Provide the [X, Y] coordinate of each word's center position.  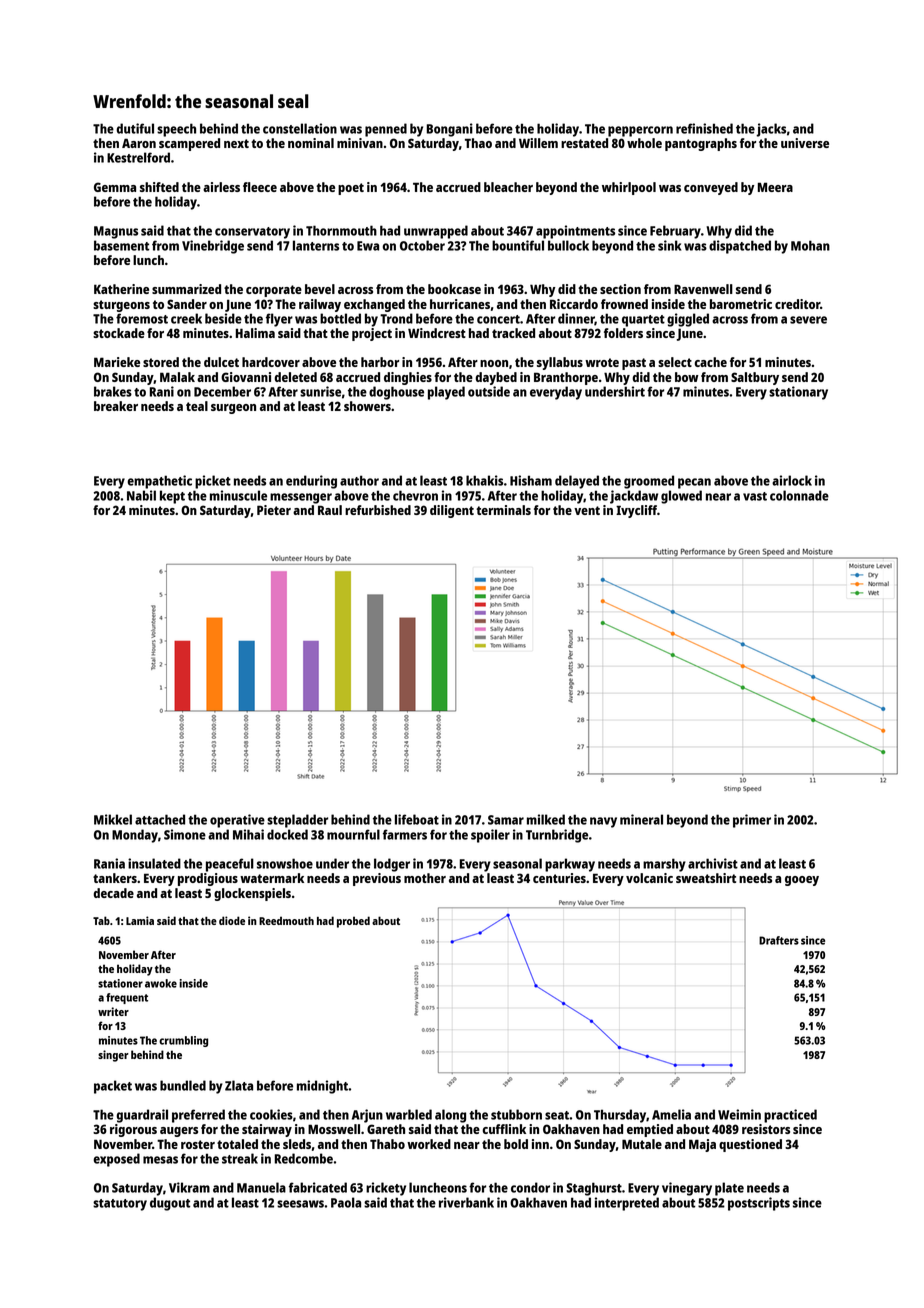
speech [176, 130]
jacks [771, 130]
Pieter [274, 510]
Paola [346, 1202]
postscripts [759, 1204]
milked [546, 819]
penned [386, 130]
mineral [641, 819]
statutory [120, 1205]
